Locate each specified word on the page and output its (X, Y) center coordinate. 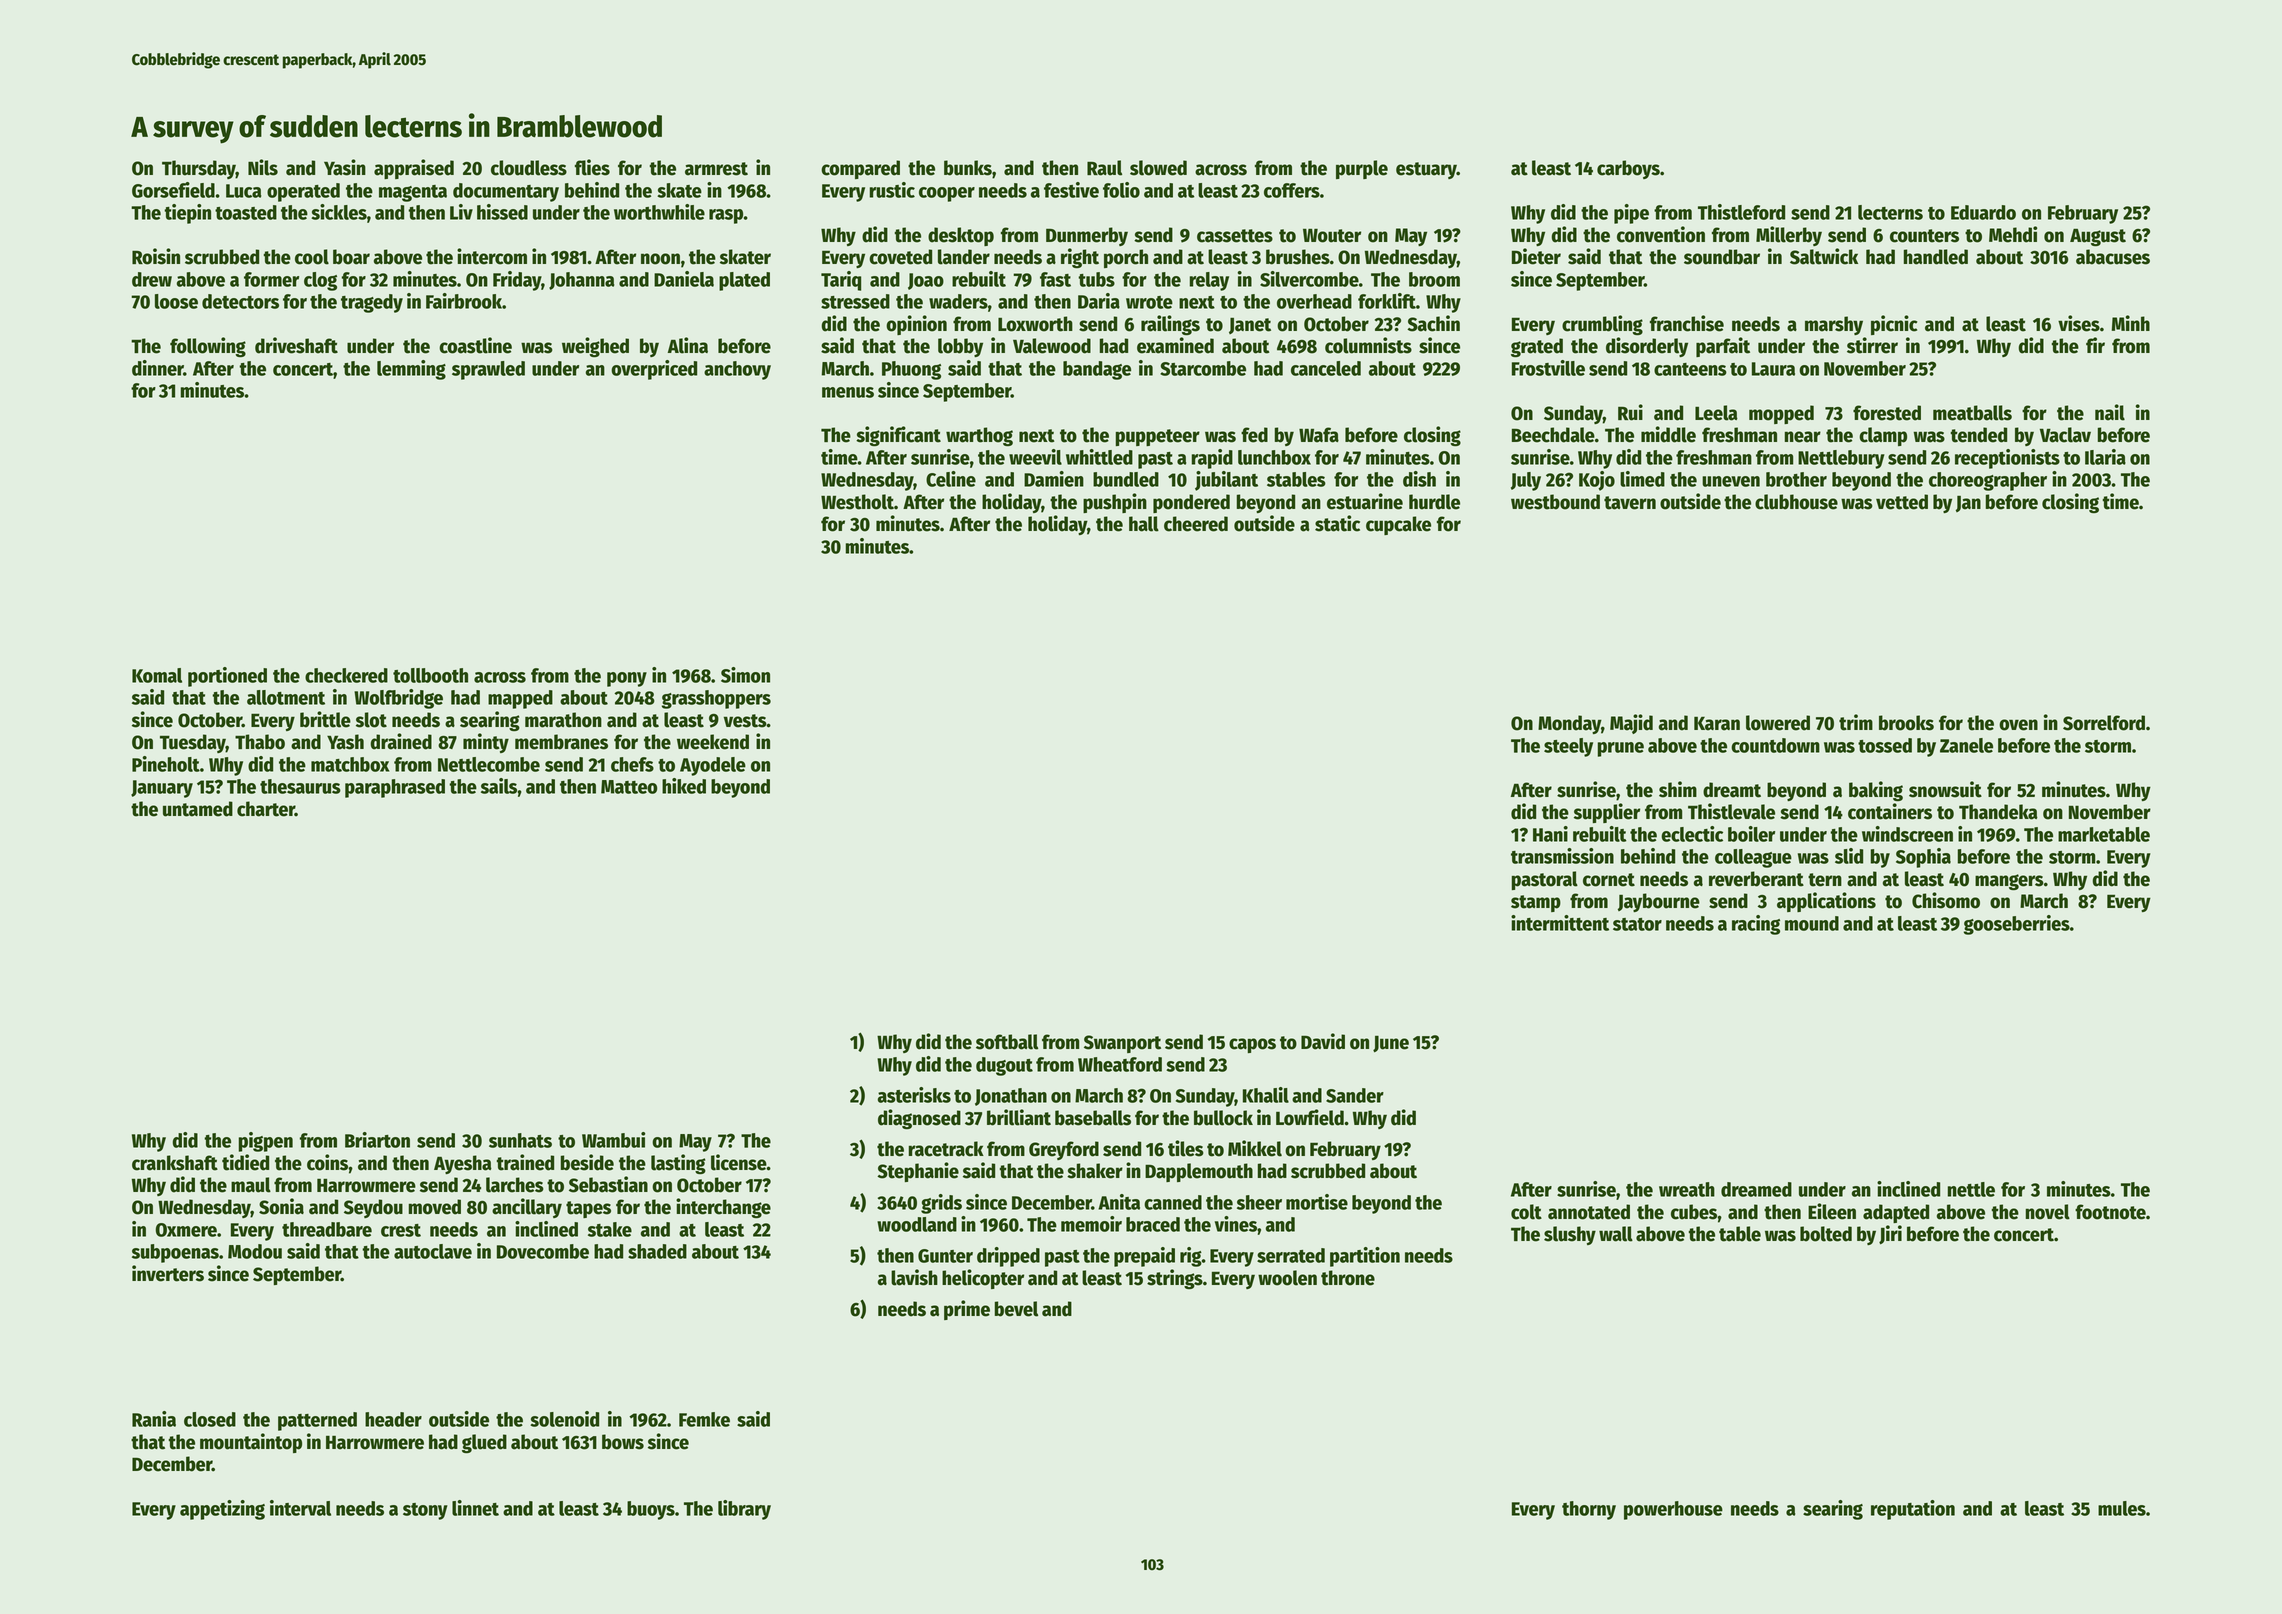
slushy (1570, 1235)
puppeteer (1158, 437)
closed (210, 1419)
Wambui (613, 1140)
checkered (346, 675)
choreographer (1988, 481)
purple (1362, 169)
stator (1637, 924)
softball (1007, 1042)
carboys (1628, 169)
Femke (704, 1419)
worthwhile (659, 212)
